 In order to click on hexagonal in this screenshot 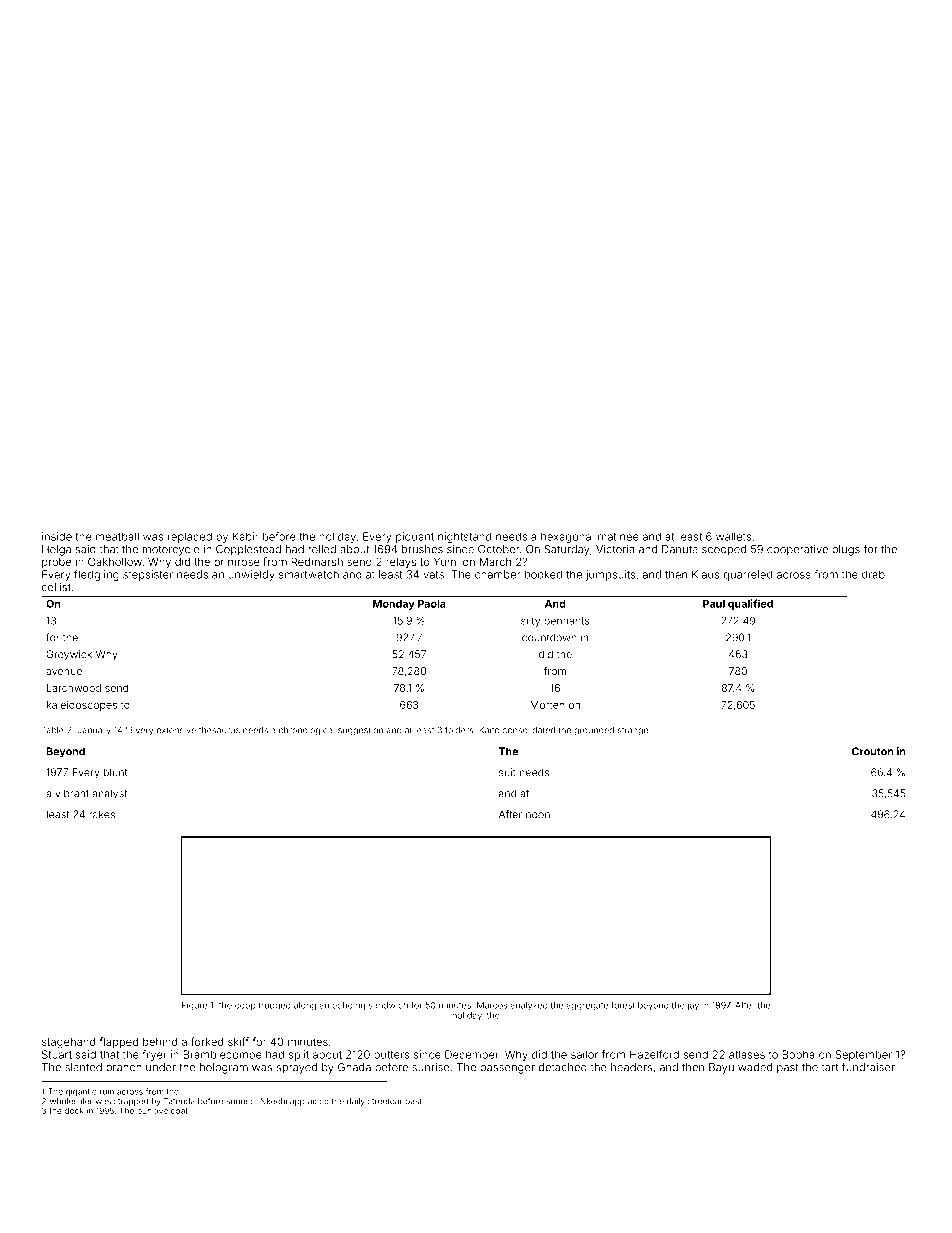, I will do `click(567, 537)`.
